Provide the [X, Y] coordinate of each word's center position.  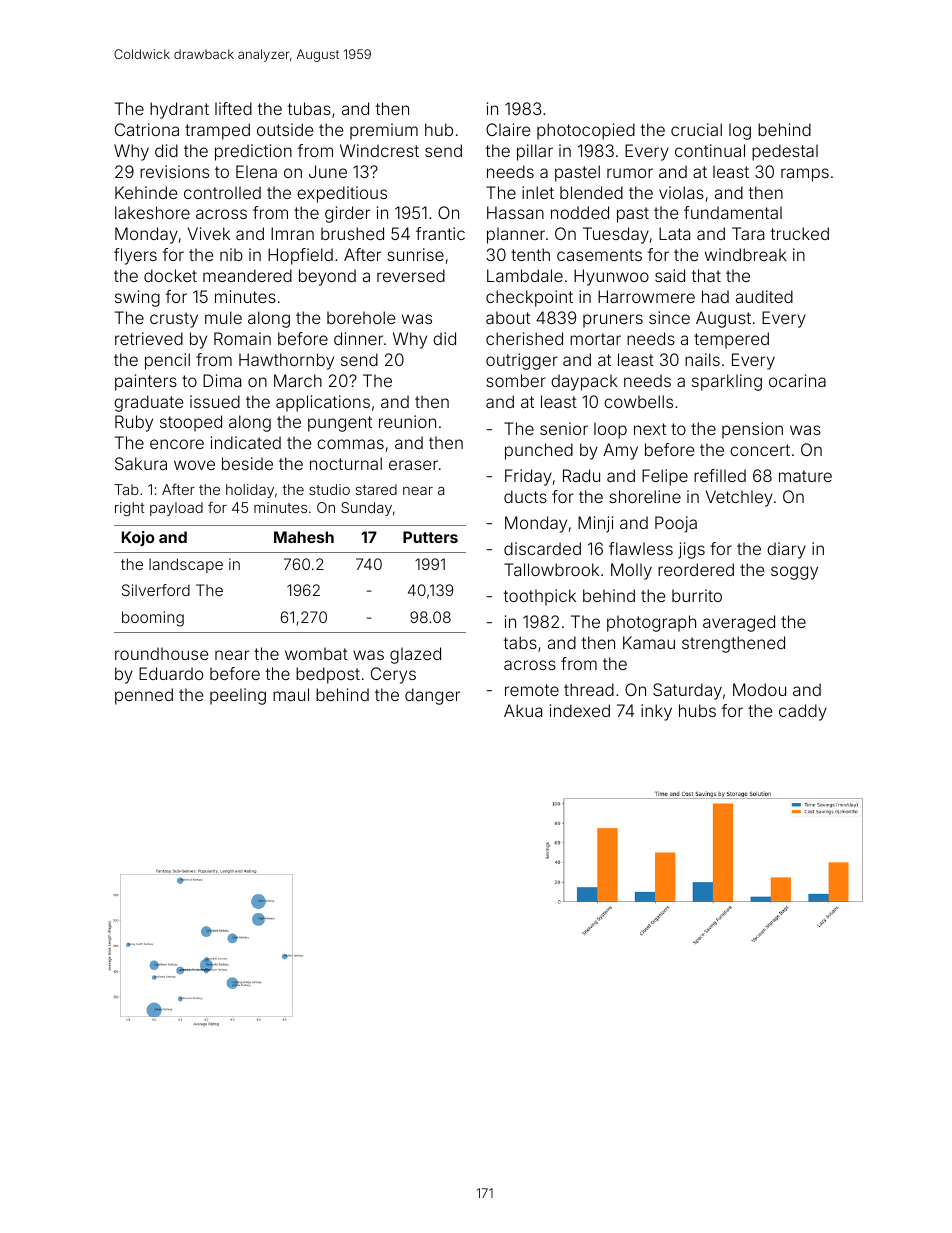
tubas [309, 108]
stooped [191, 423]
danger [432, 696]
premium [384, 131]
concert [760, 450]
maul [291, 694]
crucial [696, 129]
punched [539, 451]
